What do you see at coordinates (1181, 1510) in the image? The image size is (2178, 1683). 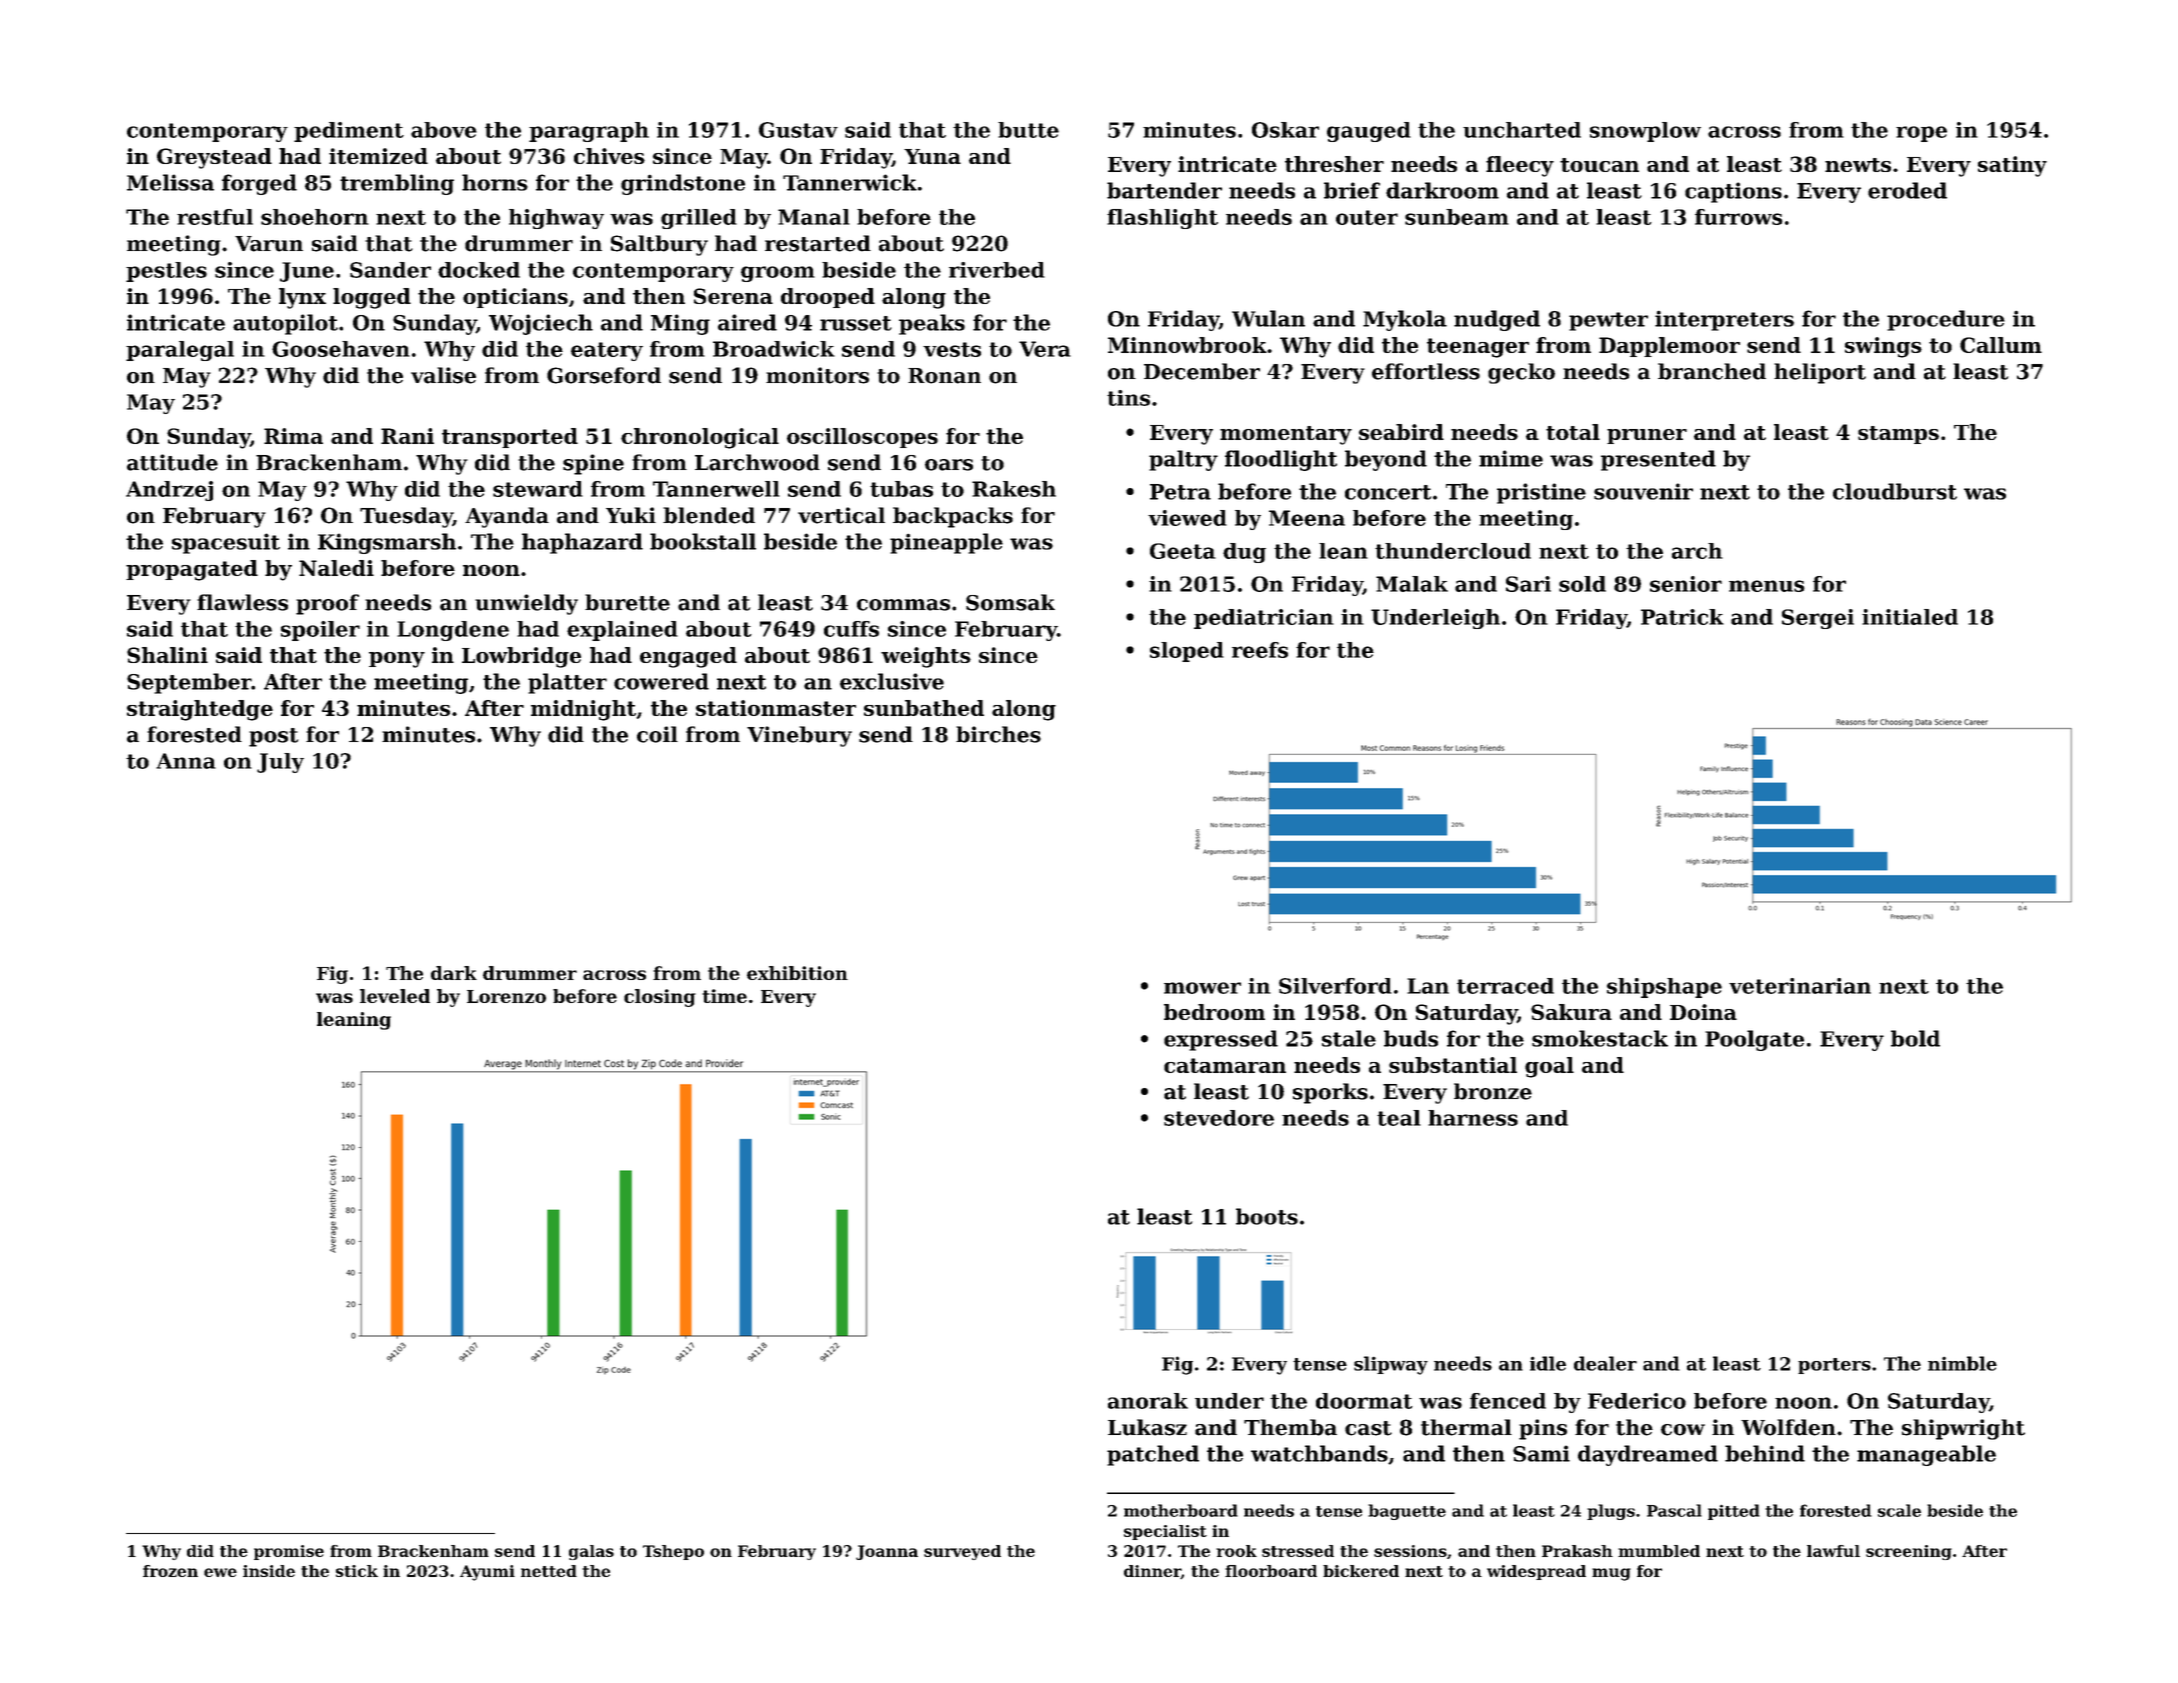 I see `motherboard` at bounding box center [1181, 1510].
